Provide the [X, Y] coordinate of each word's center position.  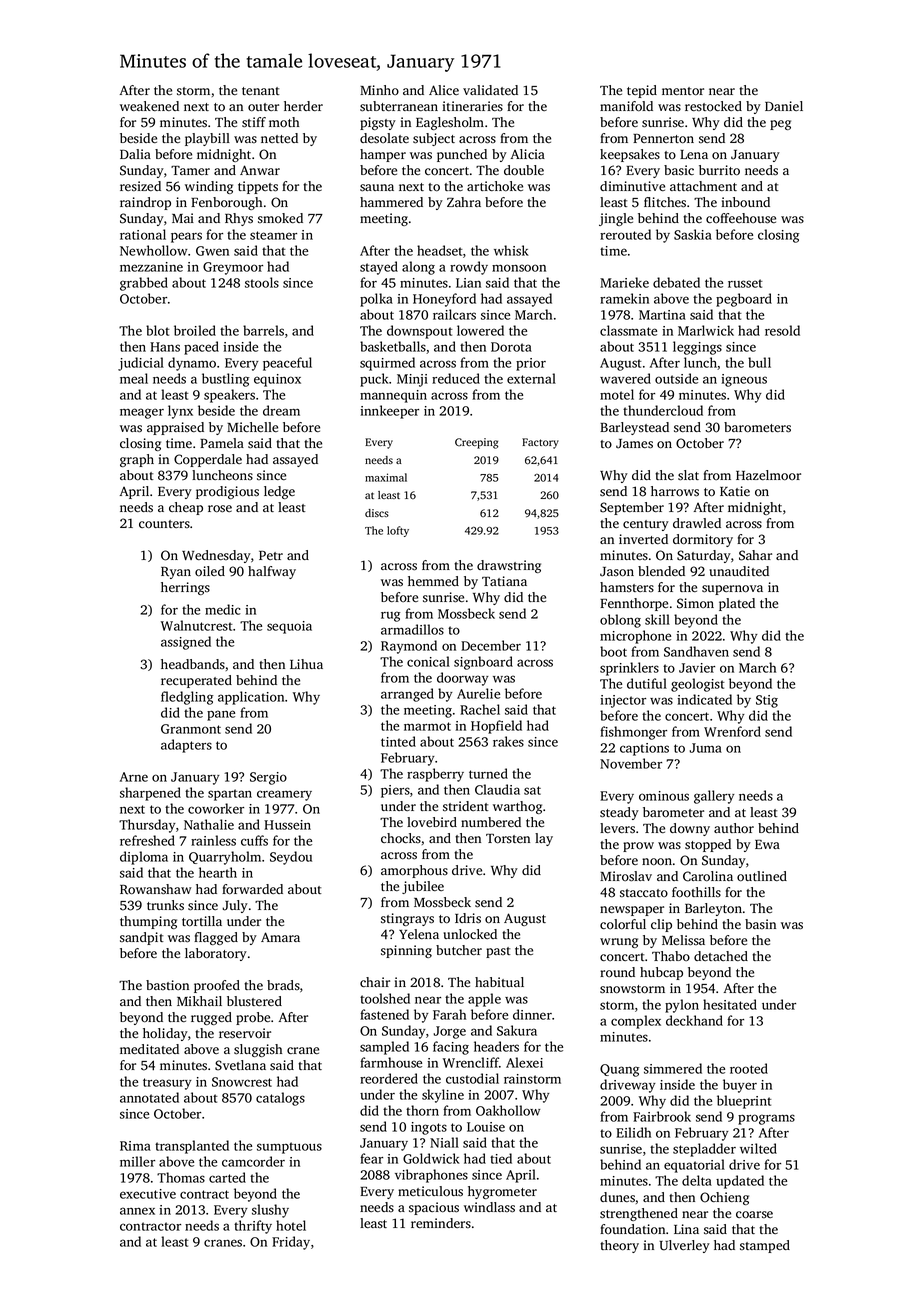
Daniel [784, 106]
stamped [765, 1246]
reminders [441, 1223]
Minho [379, 90]
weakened [149, 106]
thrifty [253, 1227]
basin [760, 924]
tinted [398, 741]
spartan [230, 795]
